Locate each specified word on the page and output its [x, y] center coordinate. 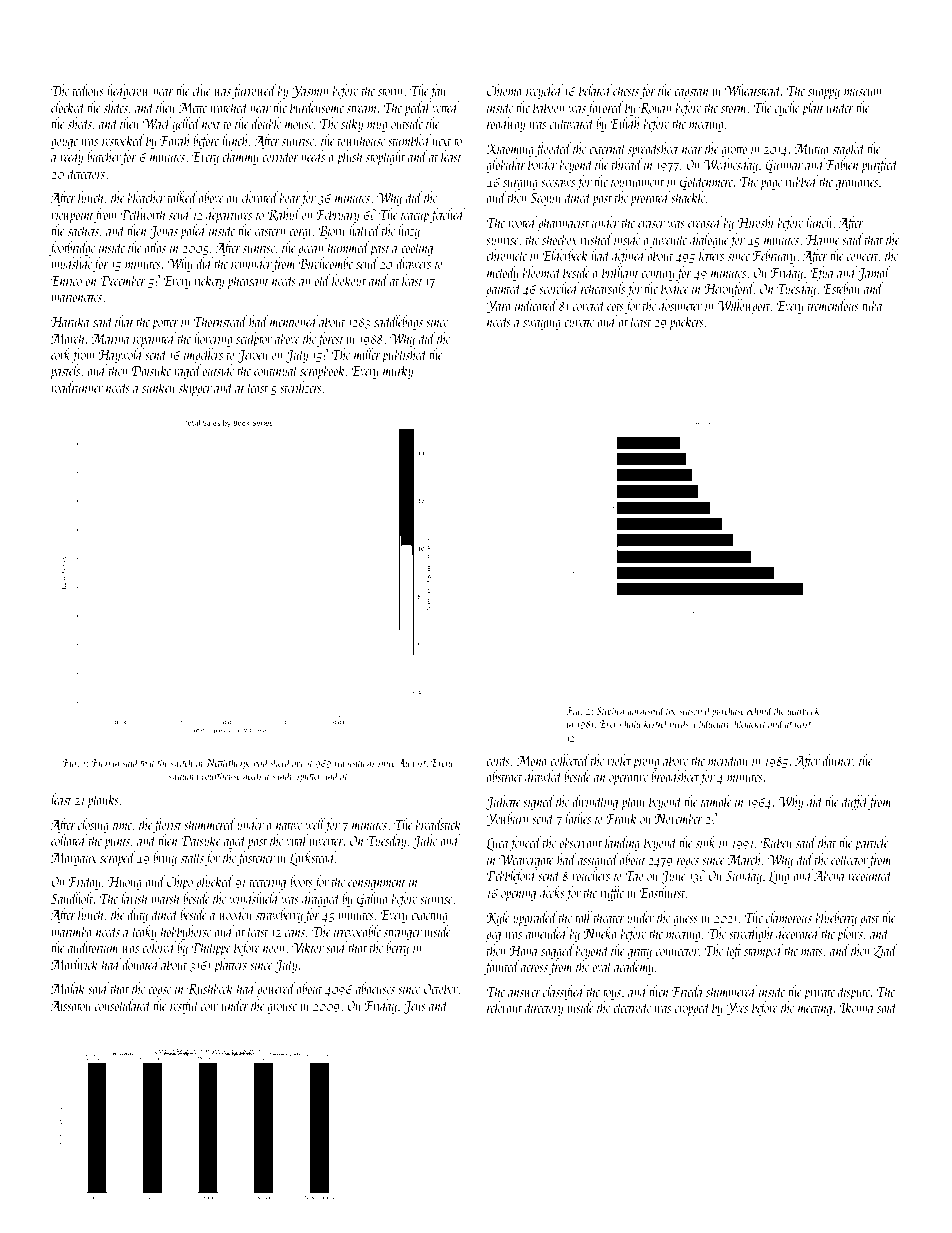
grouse [282, 1009]
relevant [504, 1007]
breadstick [438, 824]
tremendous [833, 305]
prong [646, 764]
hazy [409, 231]
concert [863, 257]
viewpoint [73, 216]
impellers [203, 355]
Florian [105, 762]
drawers [413, 263]
